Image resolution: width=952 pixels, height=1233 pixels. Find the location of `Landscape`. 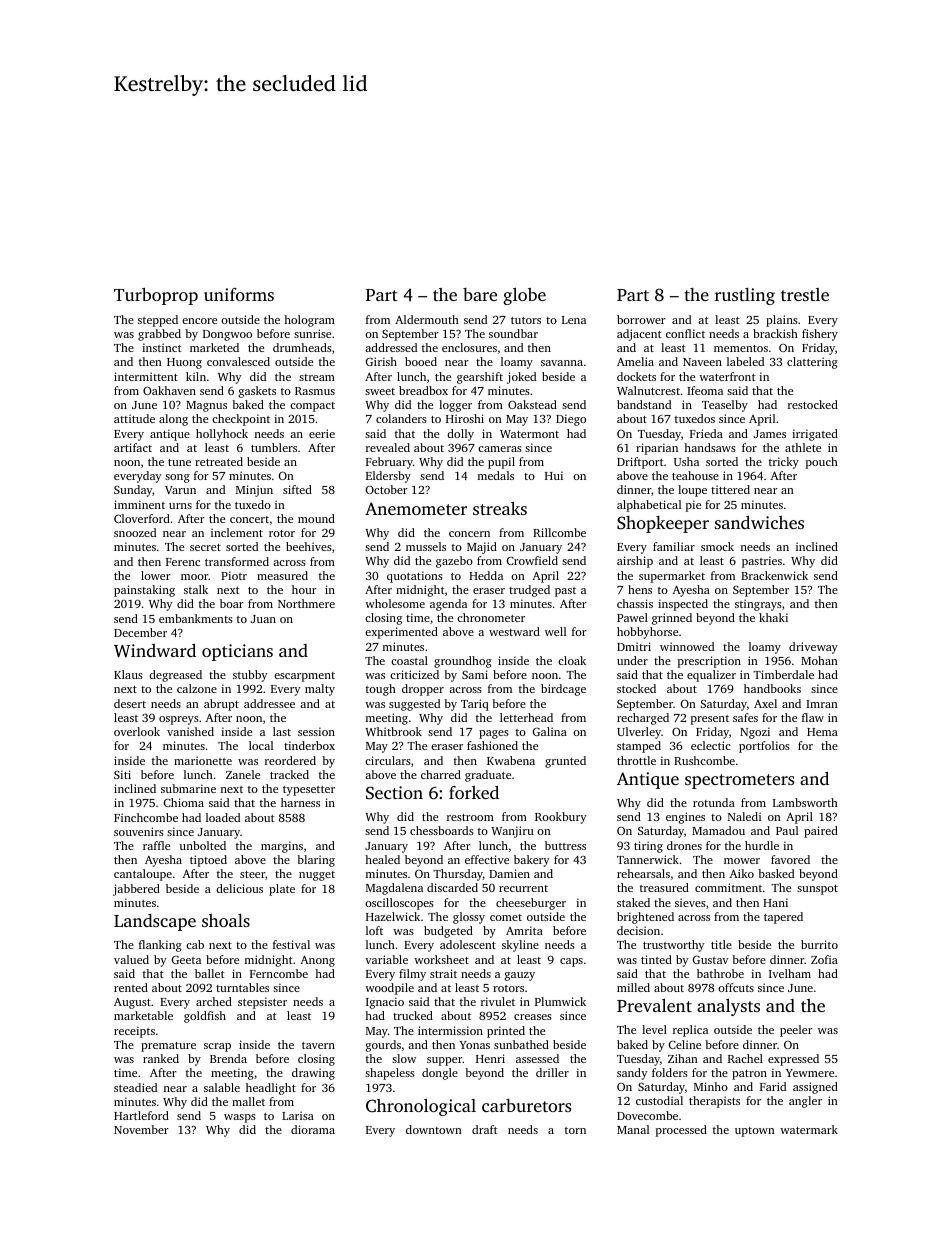

Landscape is located at coordinates (155, 922).
